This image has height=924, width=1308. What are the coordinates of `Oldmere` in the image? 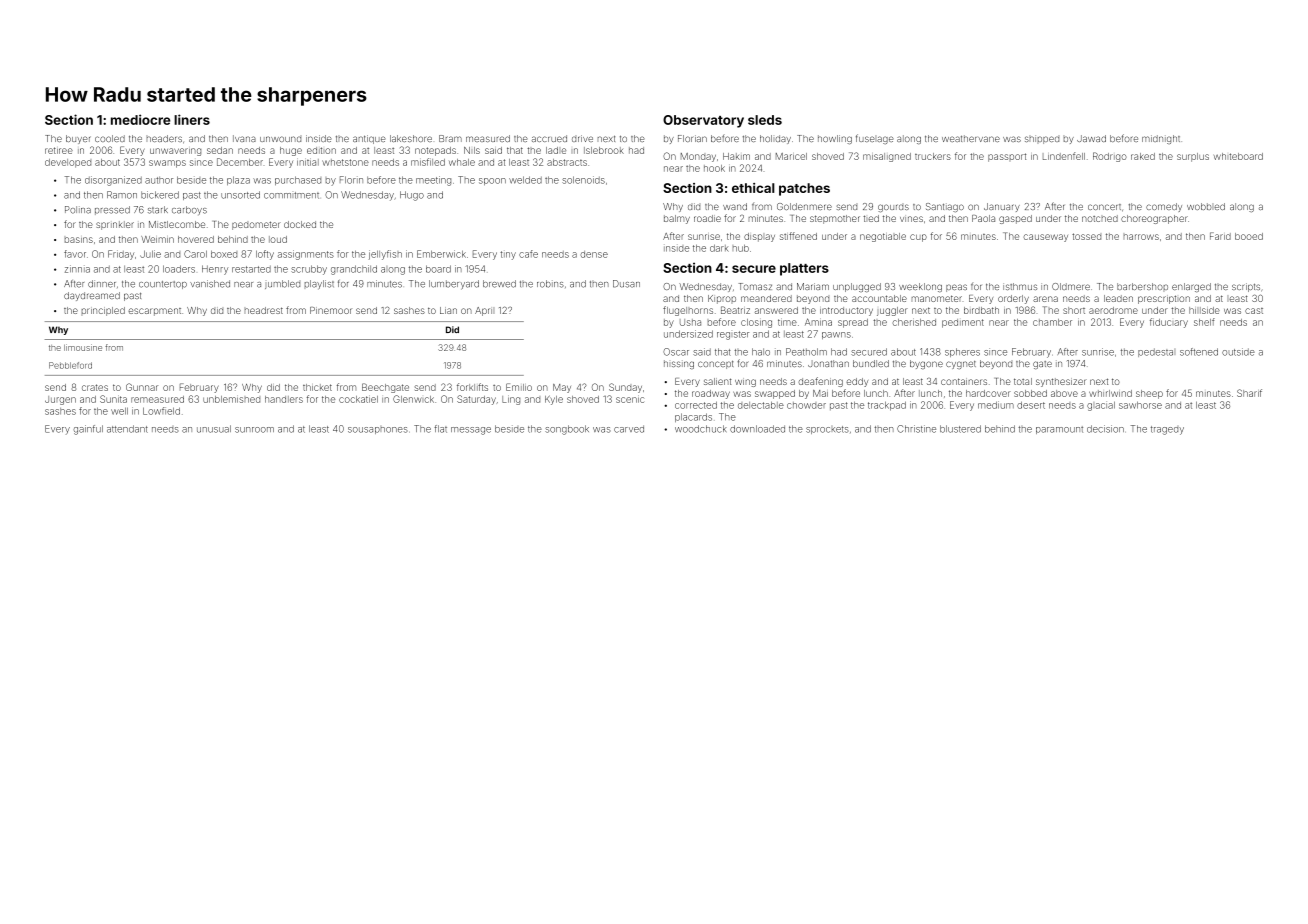 It's located at (1071, 286).
